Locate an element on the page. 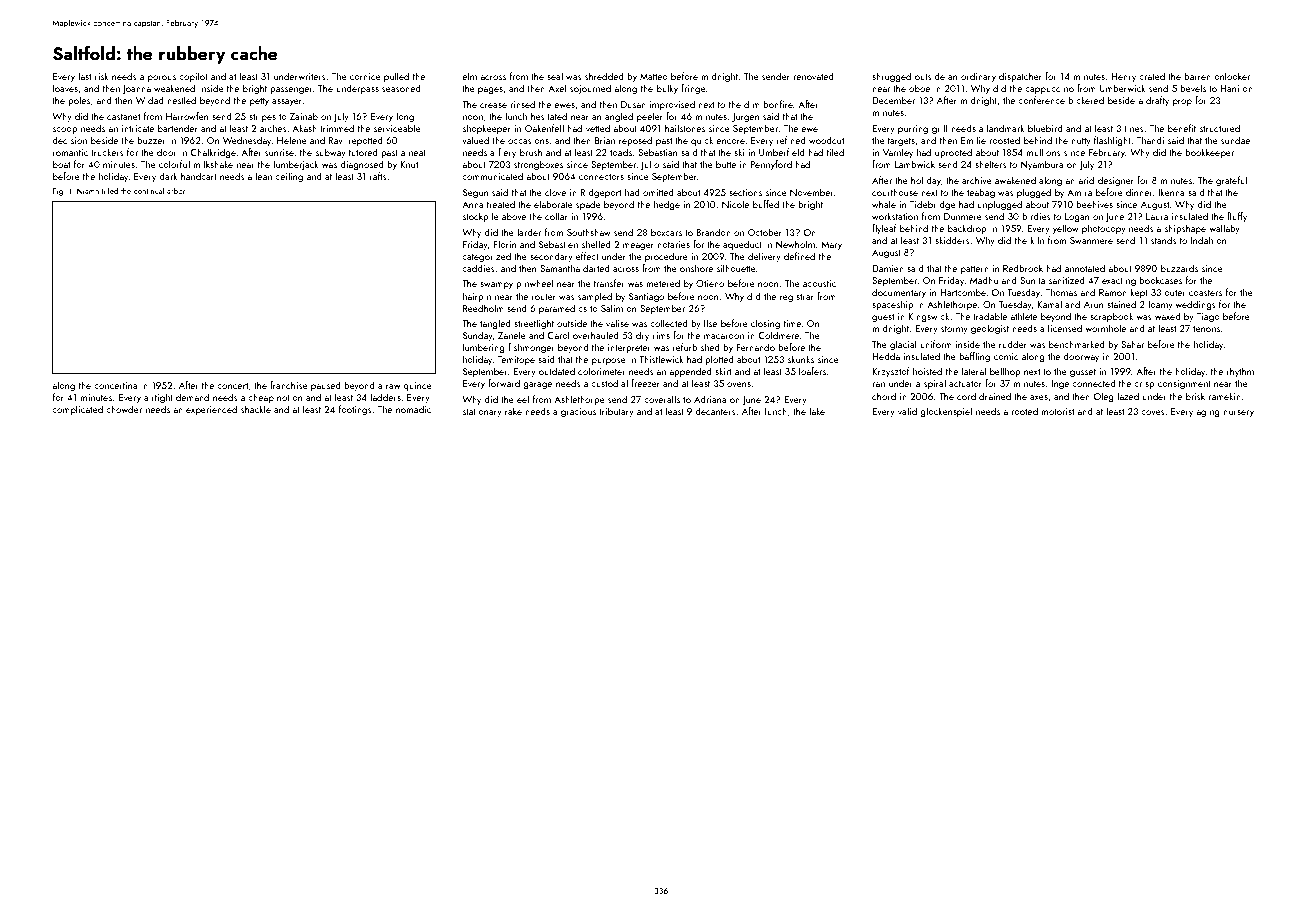  coves is located at coordinates (1153, 412).
